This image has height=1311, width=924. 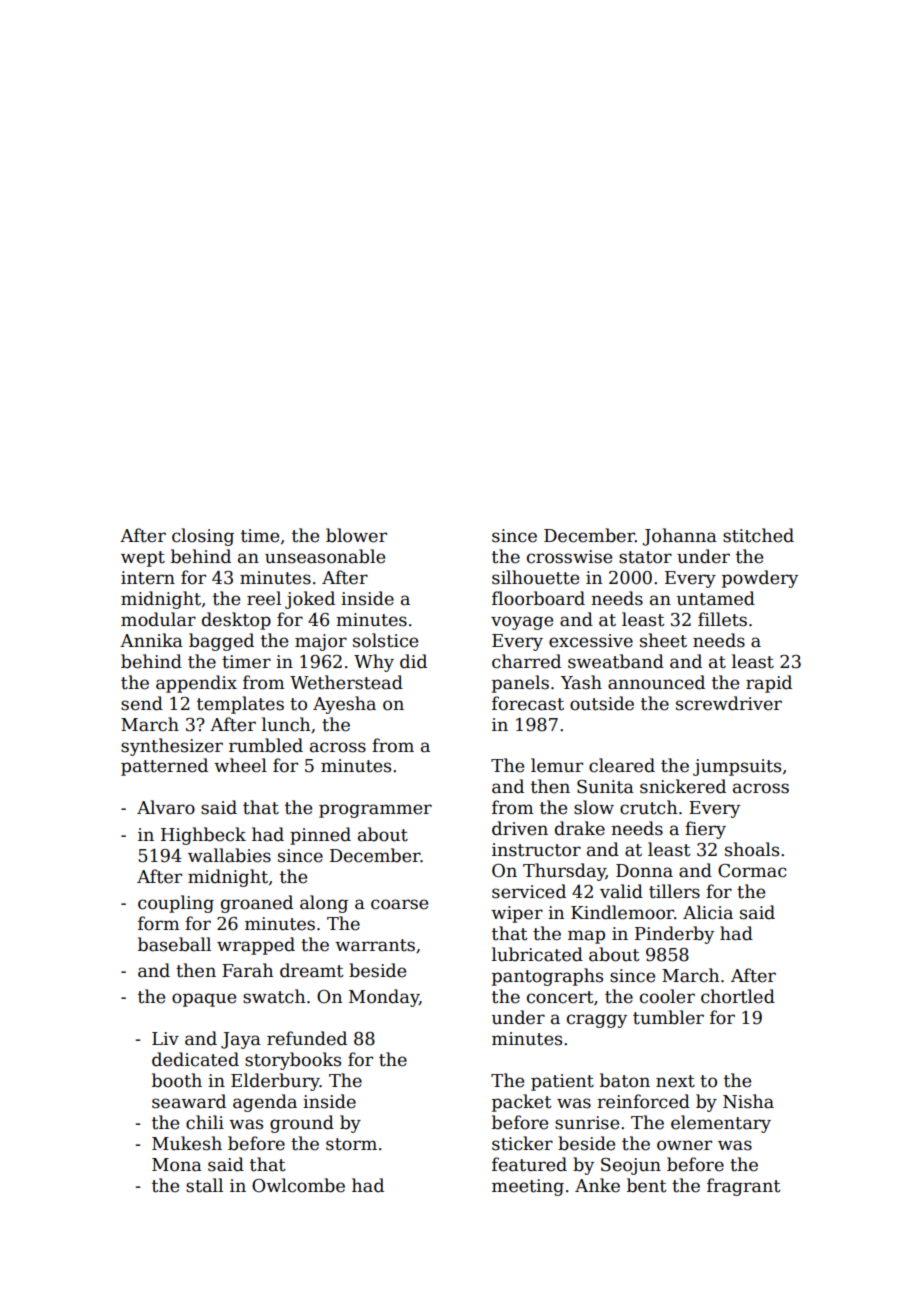 I want to click on blower, so click(x=356, y=535).
